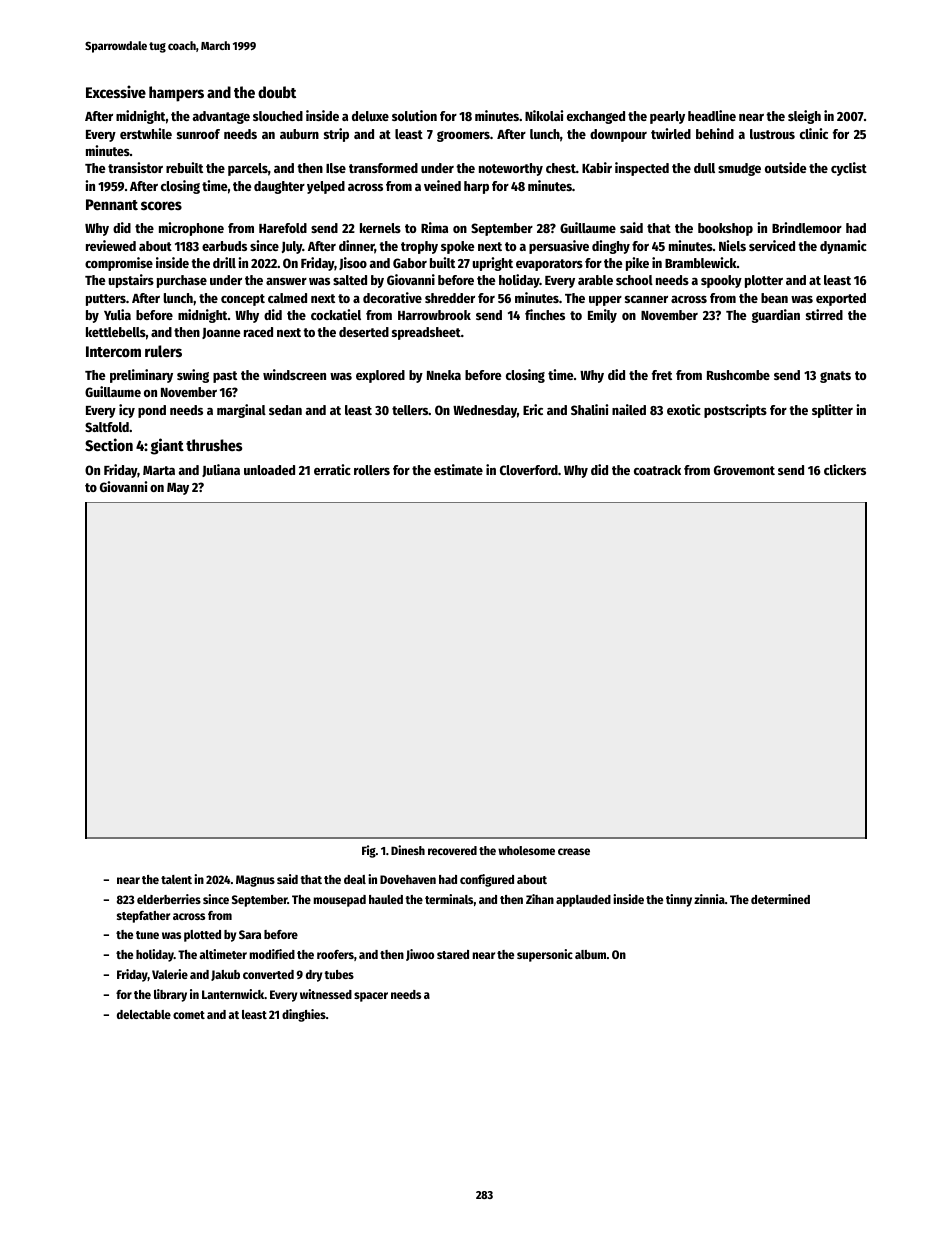  Describe the element at coordinates (191, 229) in the screenshot. I see `microphone` at that location.
